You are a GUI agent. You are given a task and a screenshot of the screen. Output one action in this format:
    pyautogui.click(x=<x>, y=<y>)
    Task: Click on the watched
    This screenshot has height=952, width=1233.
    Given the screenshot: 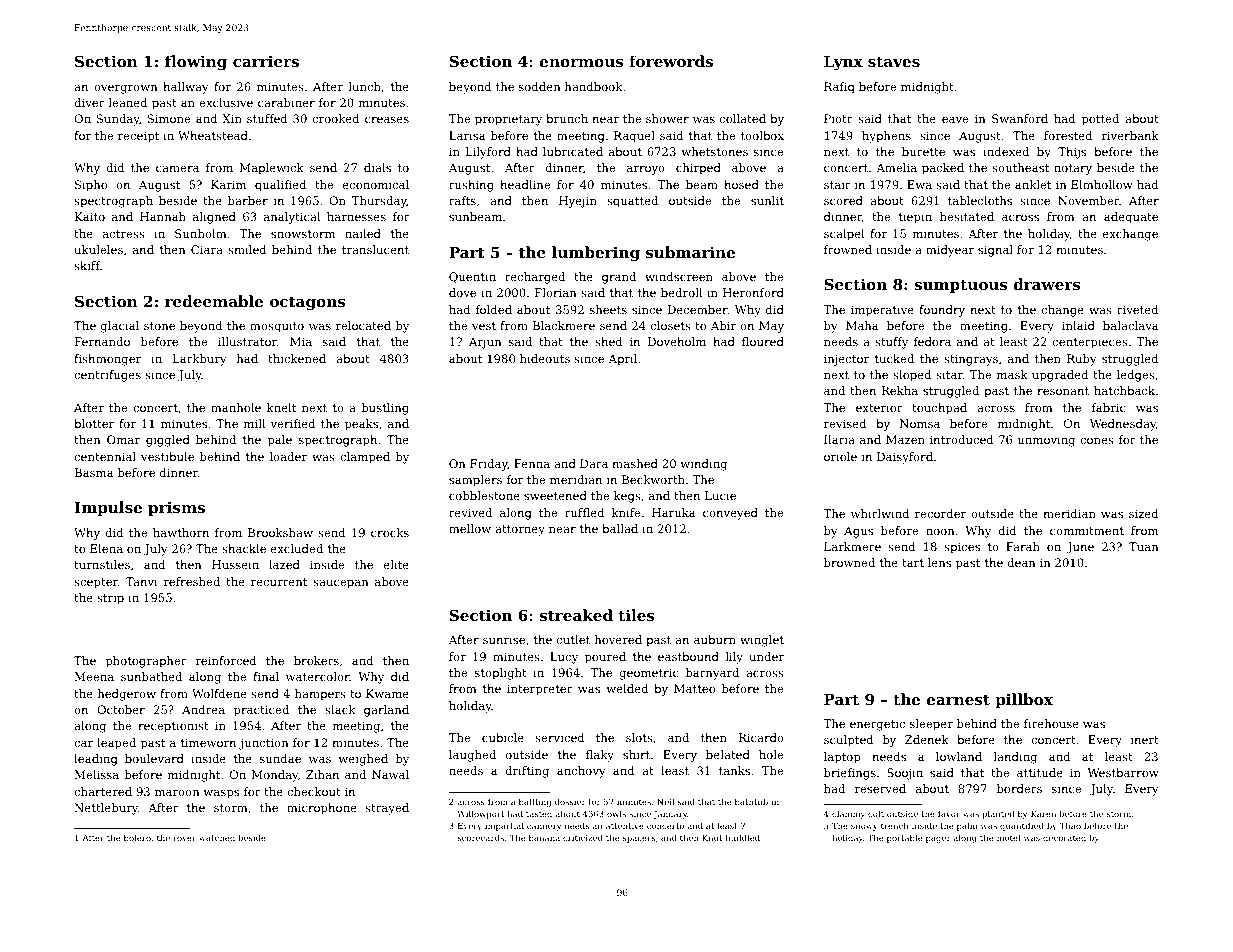 What is the action you would take?
    pyautogui.click(x=217, y=837)
